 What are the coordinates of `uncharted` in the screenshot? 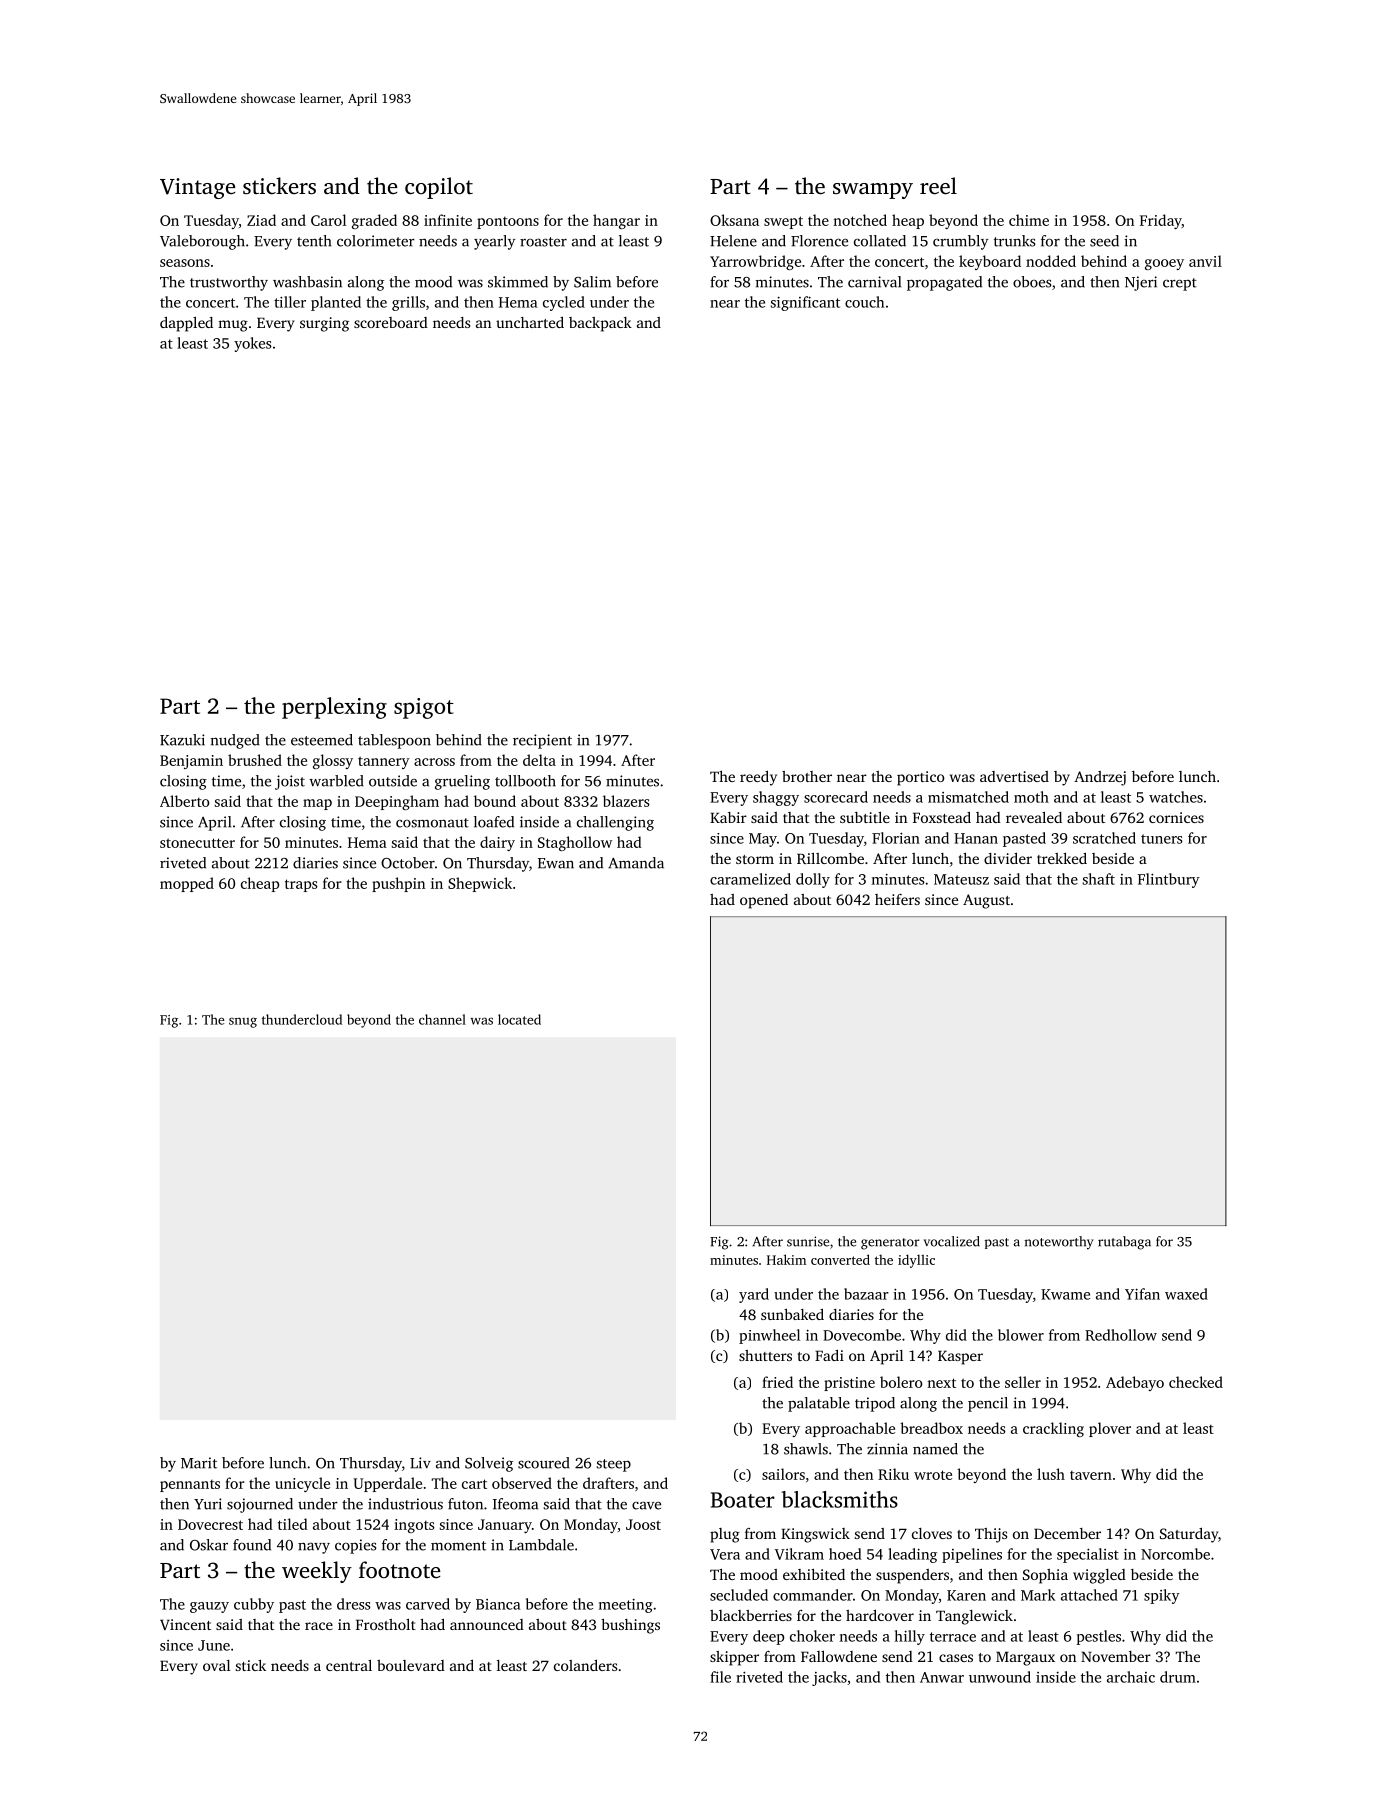 It's located at (530, 322).
